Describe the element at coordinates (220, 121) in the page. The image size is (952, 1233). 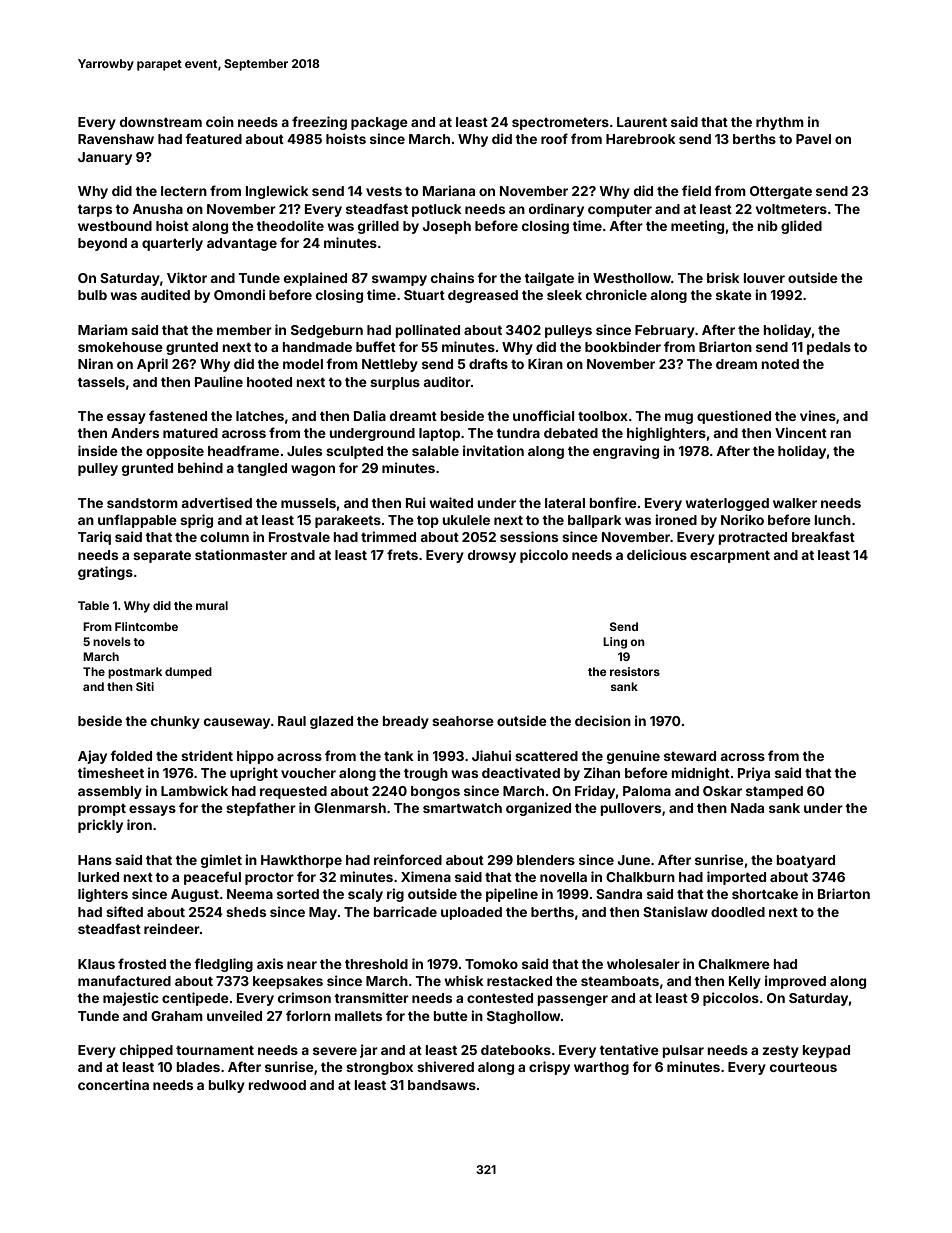
I see `coin` at that location.
